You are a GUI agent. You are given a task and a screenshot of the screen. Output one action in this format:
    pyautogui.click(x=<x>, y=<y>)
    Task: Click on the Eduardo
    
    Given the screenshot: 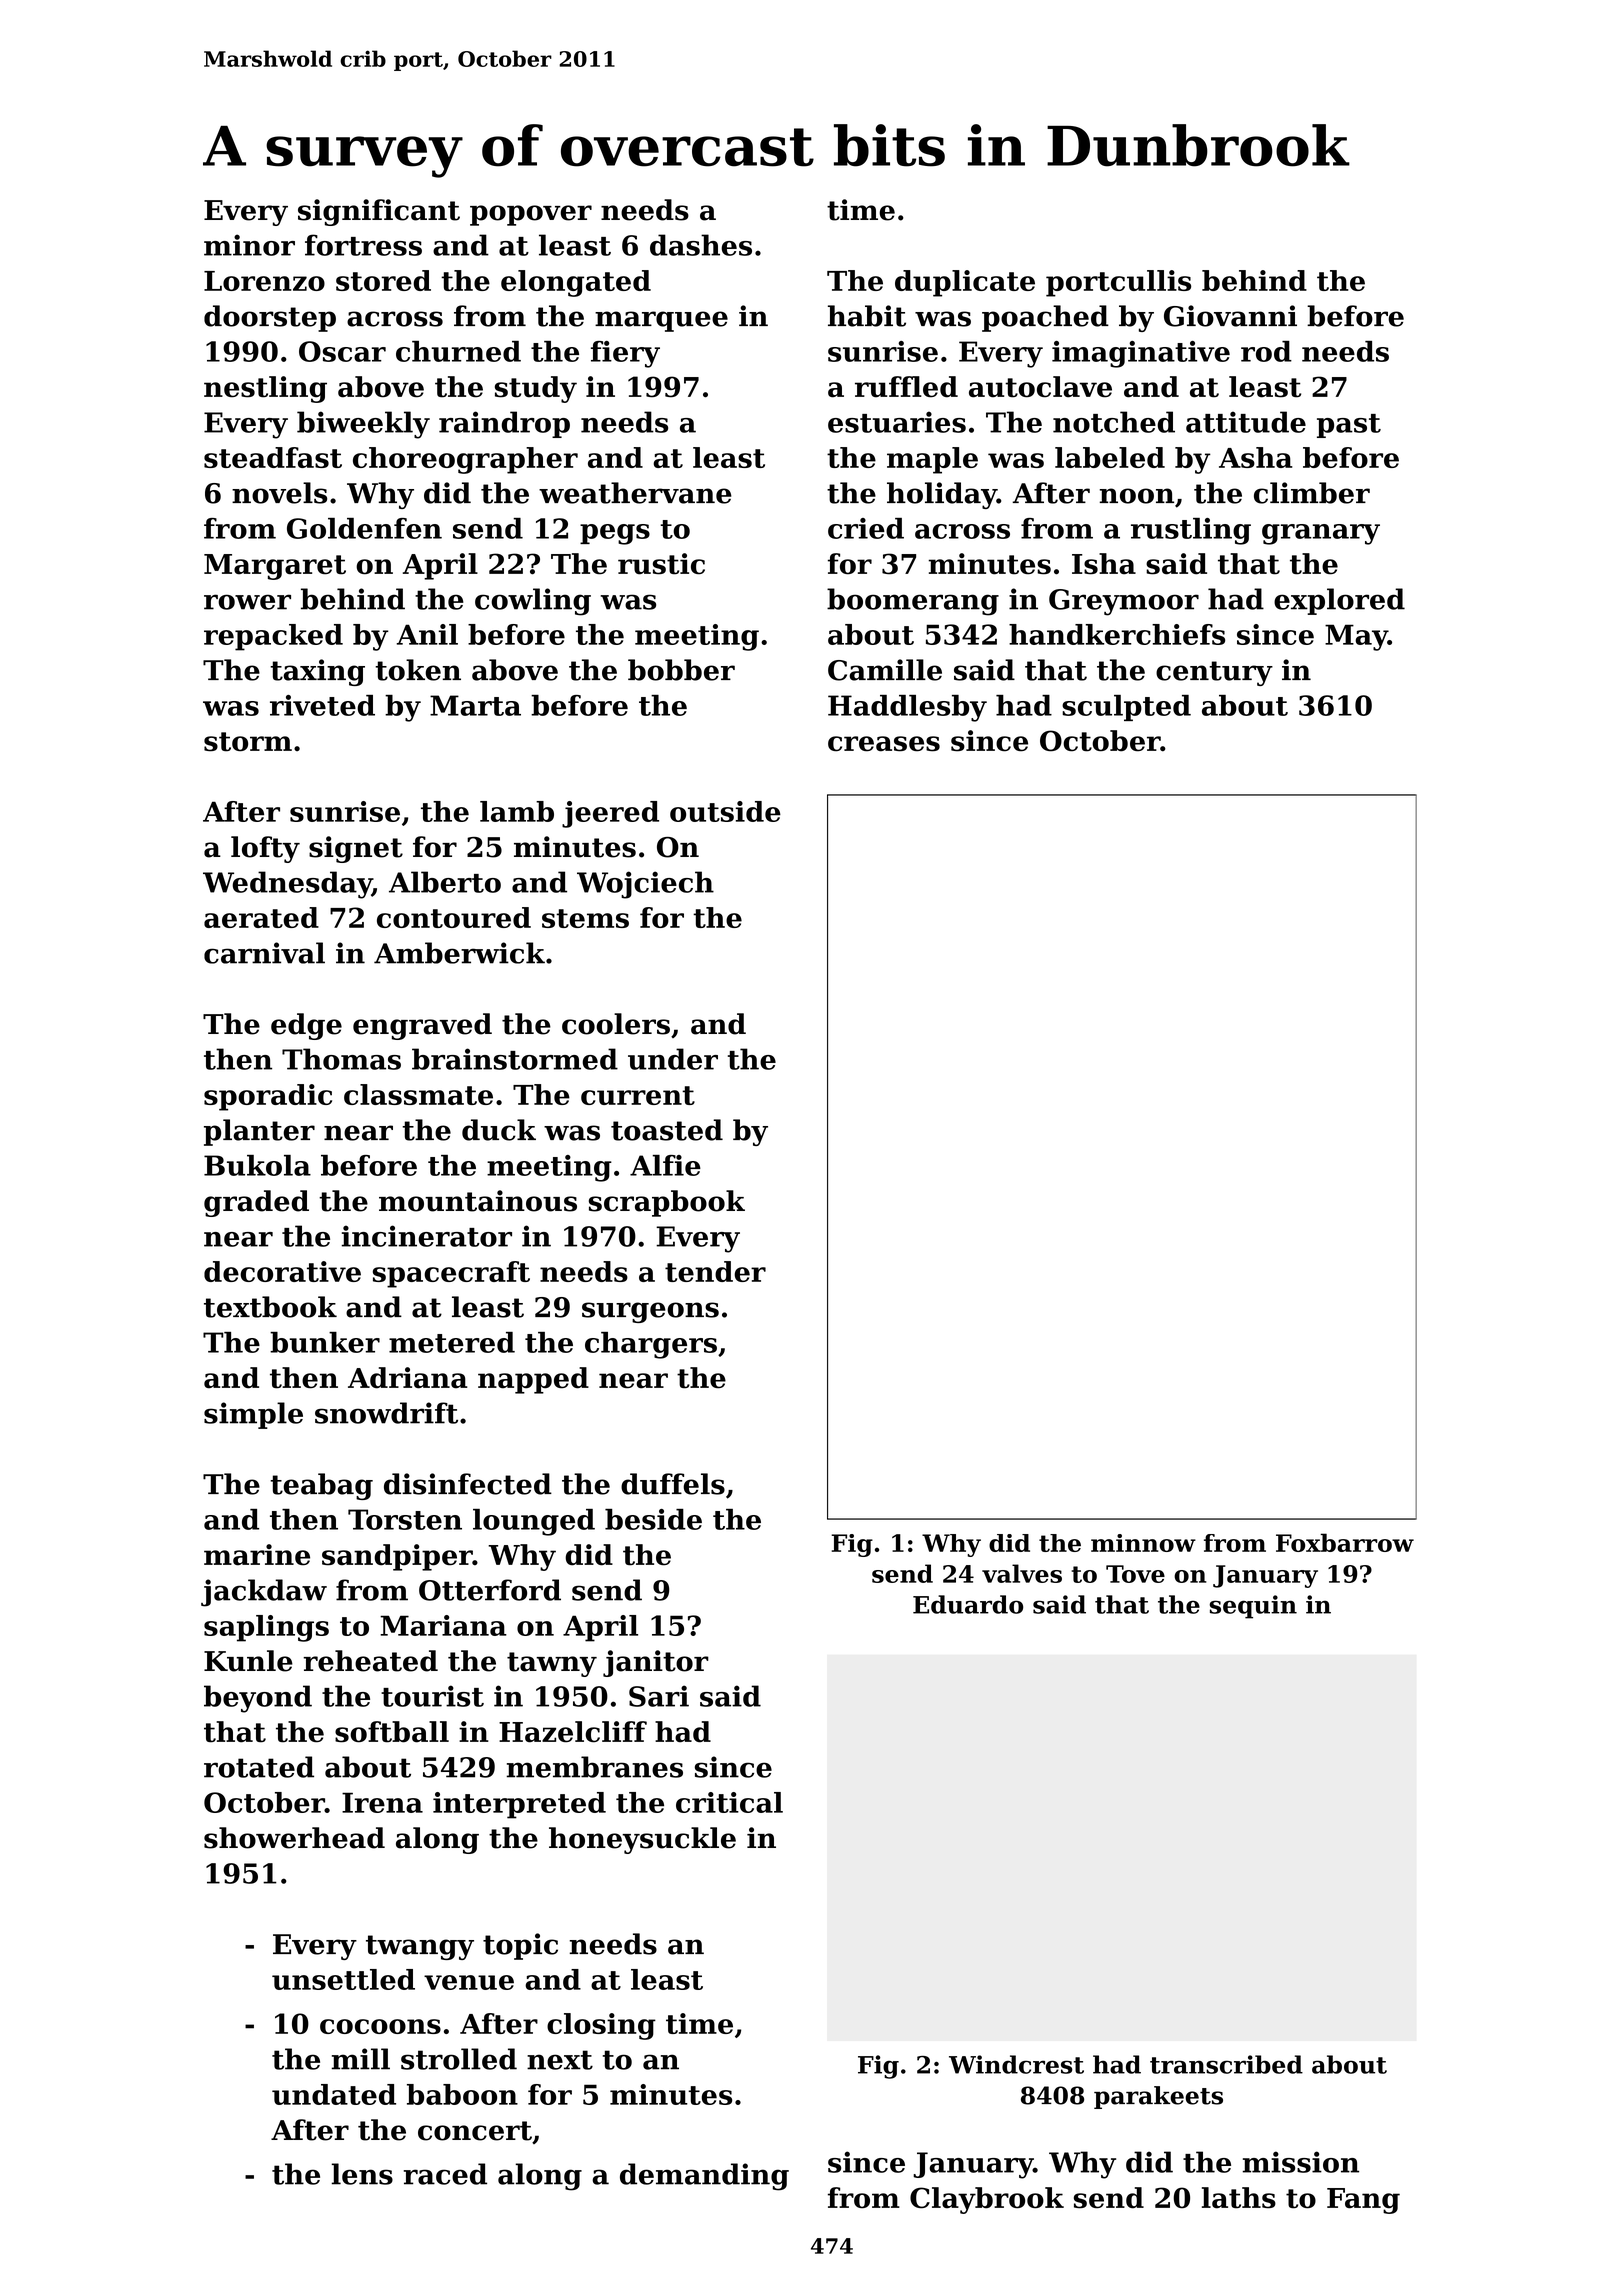 What is the action you would take?
    pyautogui.click(x=968, y=1604)
